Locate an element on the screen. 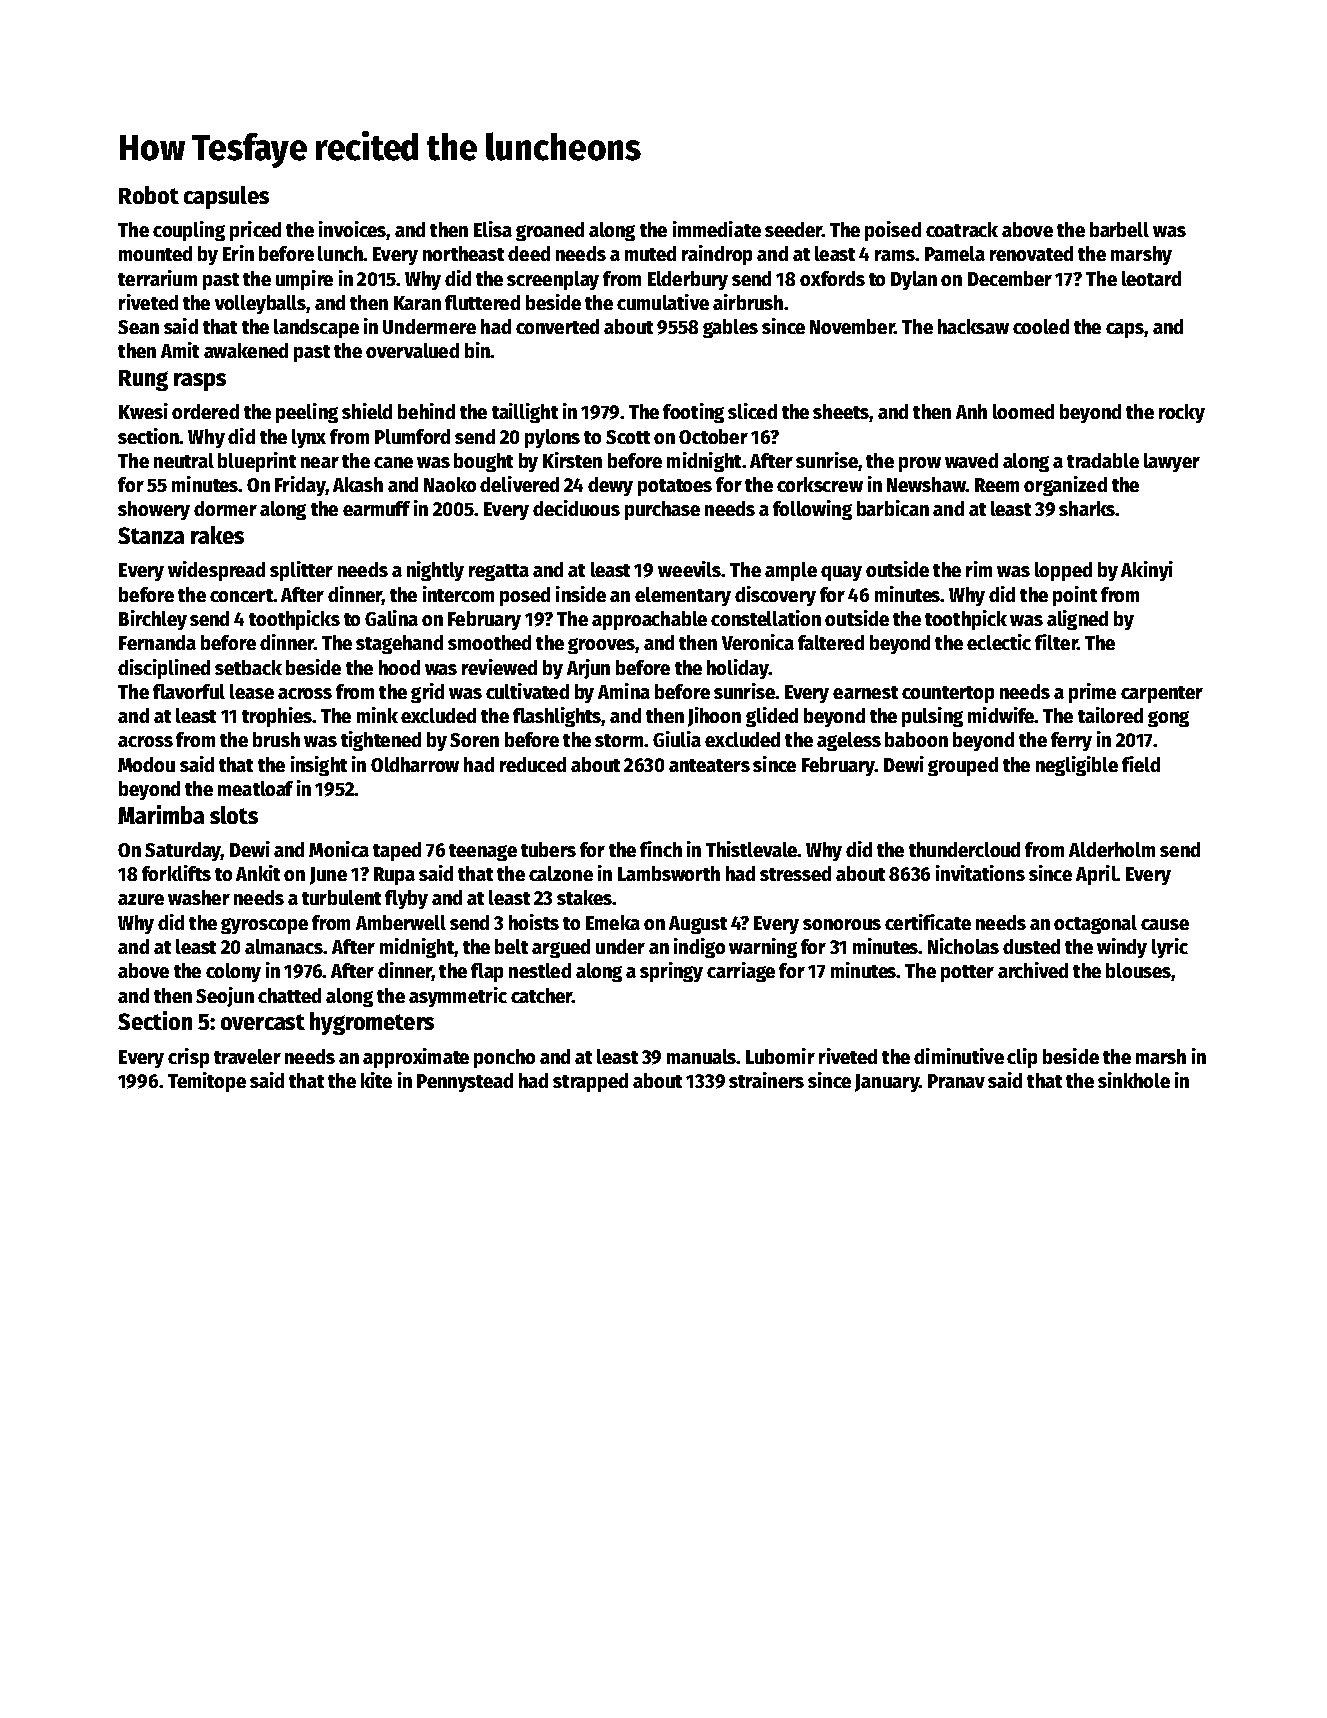 The width and height of the screenshot is (1327, 1718). immediate is located at coordinates (717, 229).
